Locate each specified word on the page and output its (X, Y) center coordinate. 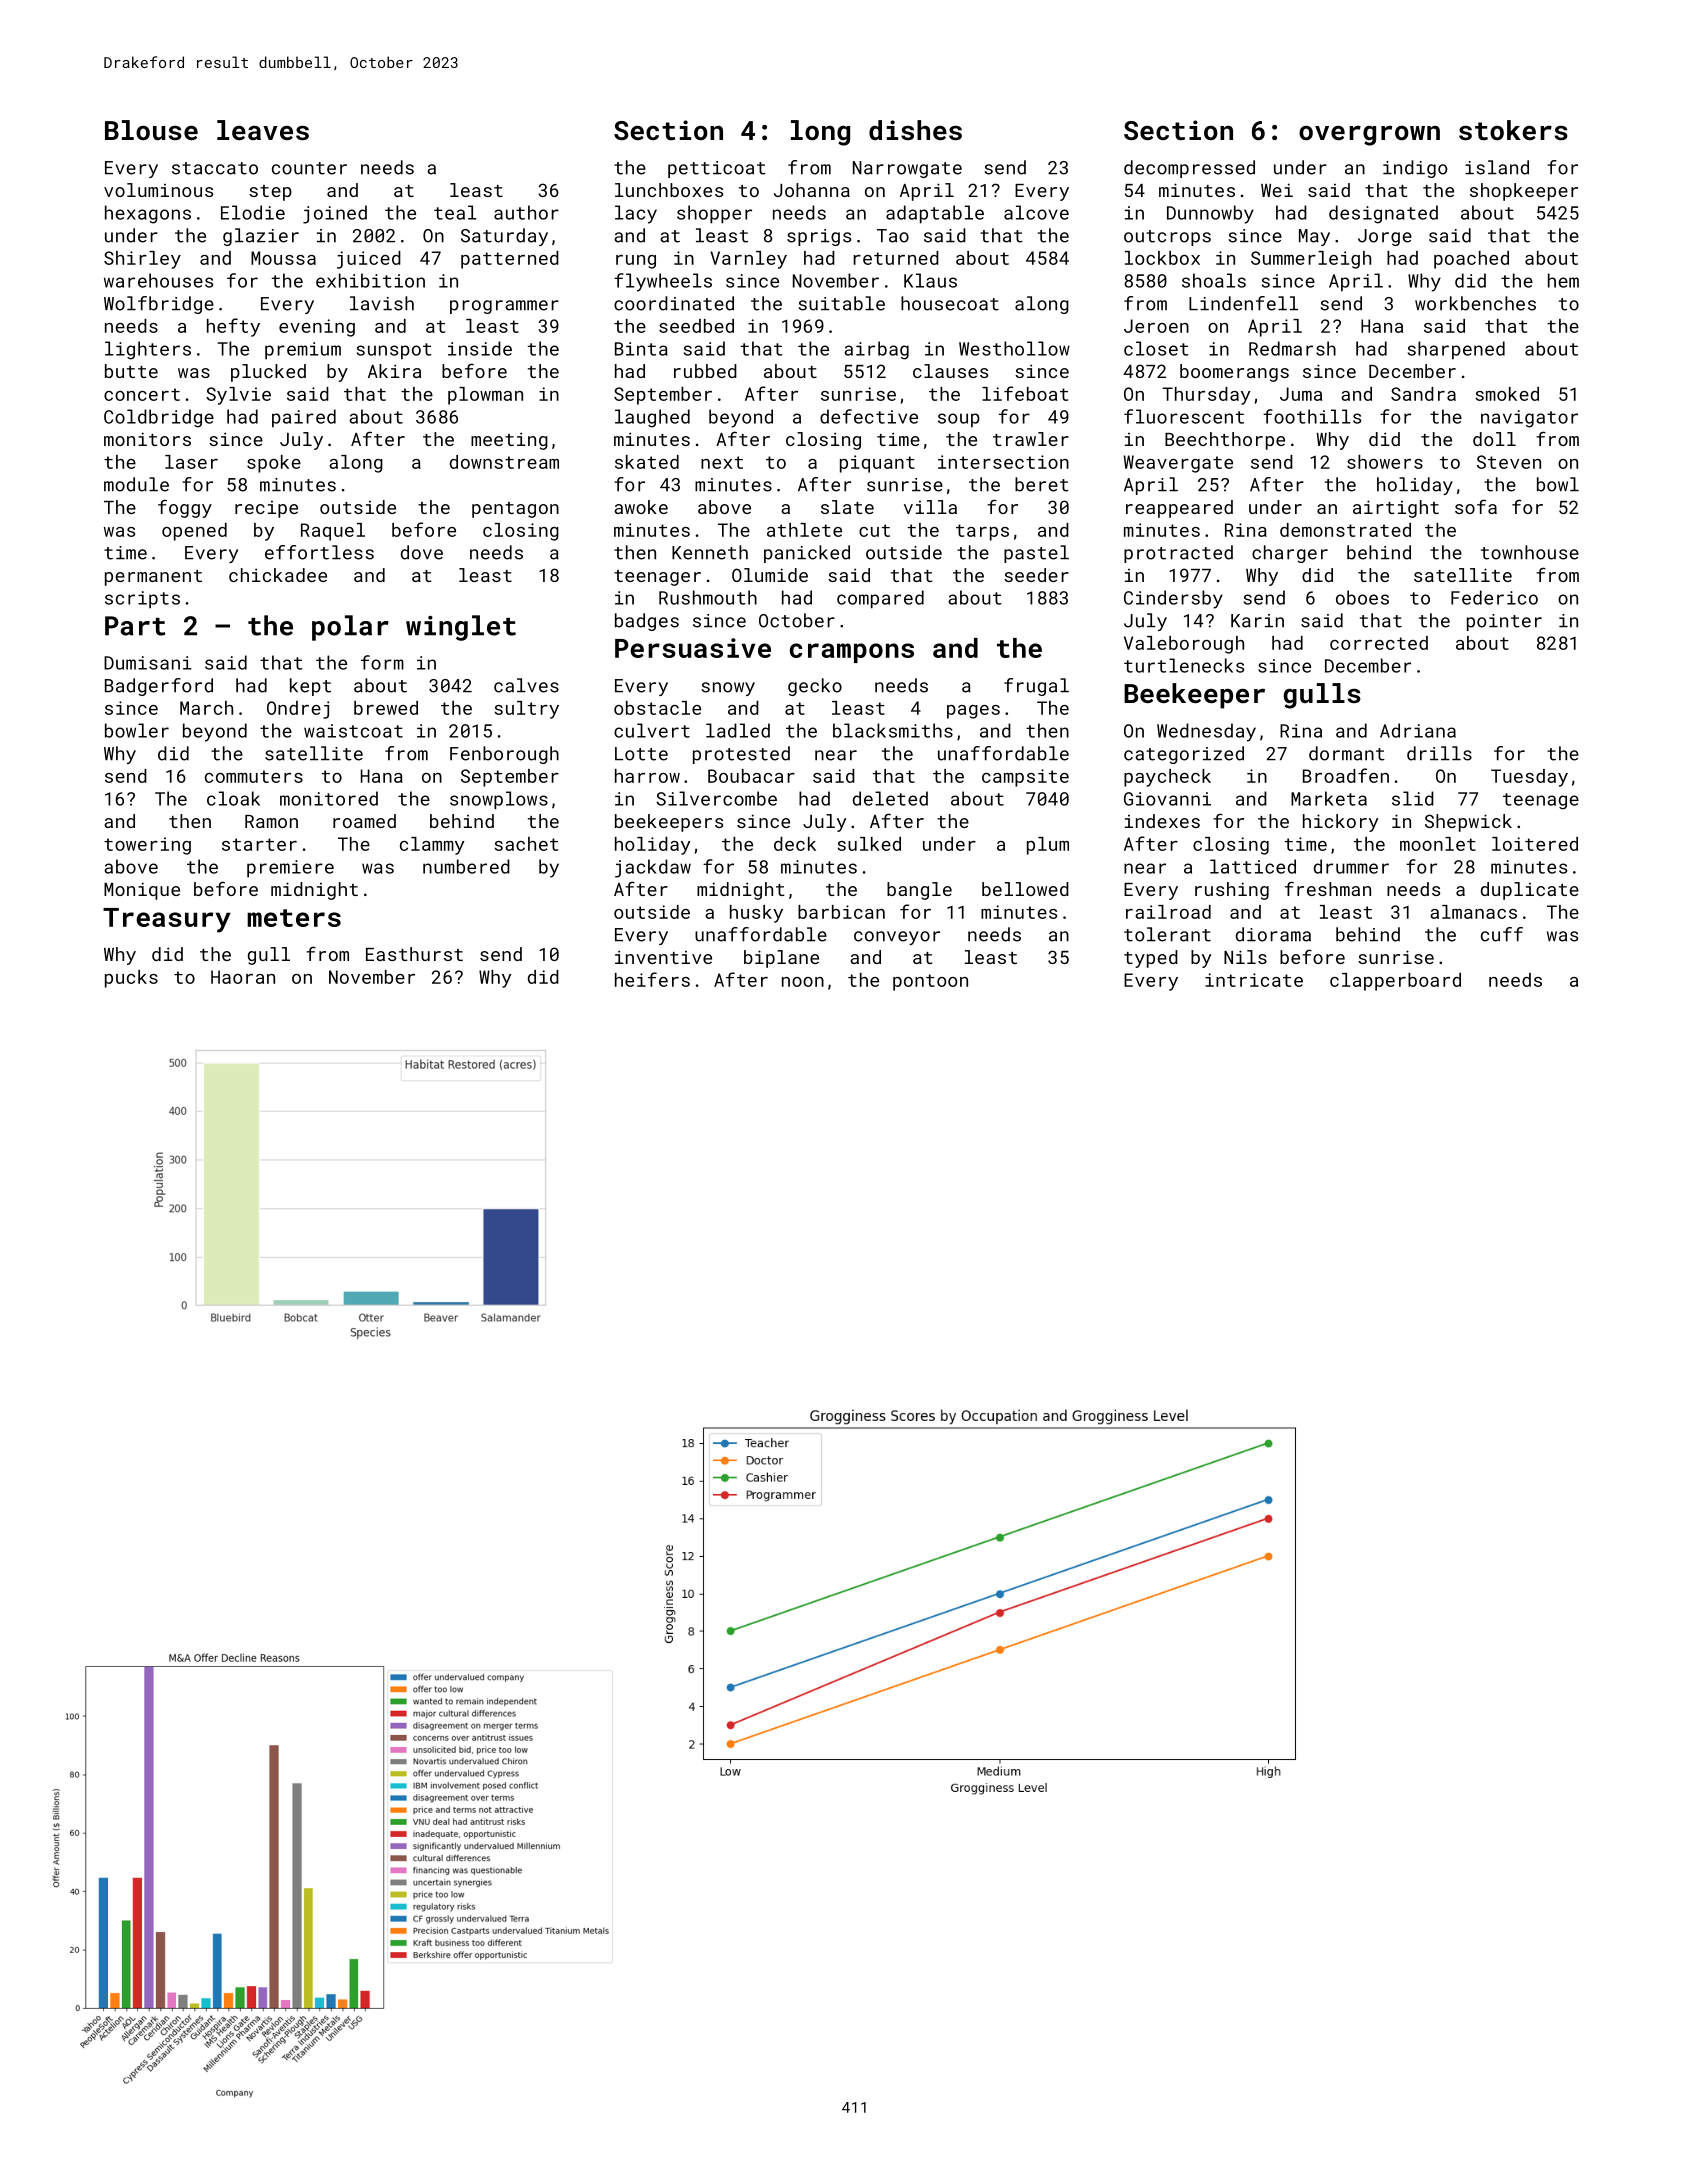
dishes (915, 130)
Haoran (243, 977)
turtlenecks (1184, 665)
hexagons (148, 214)
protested (741, 755)
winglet (461, 628)
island (1497, 167)
